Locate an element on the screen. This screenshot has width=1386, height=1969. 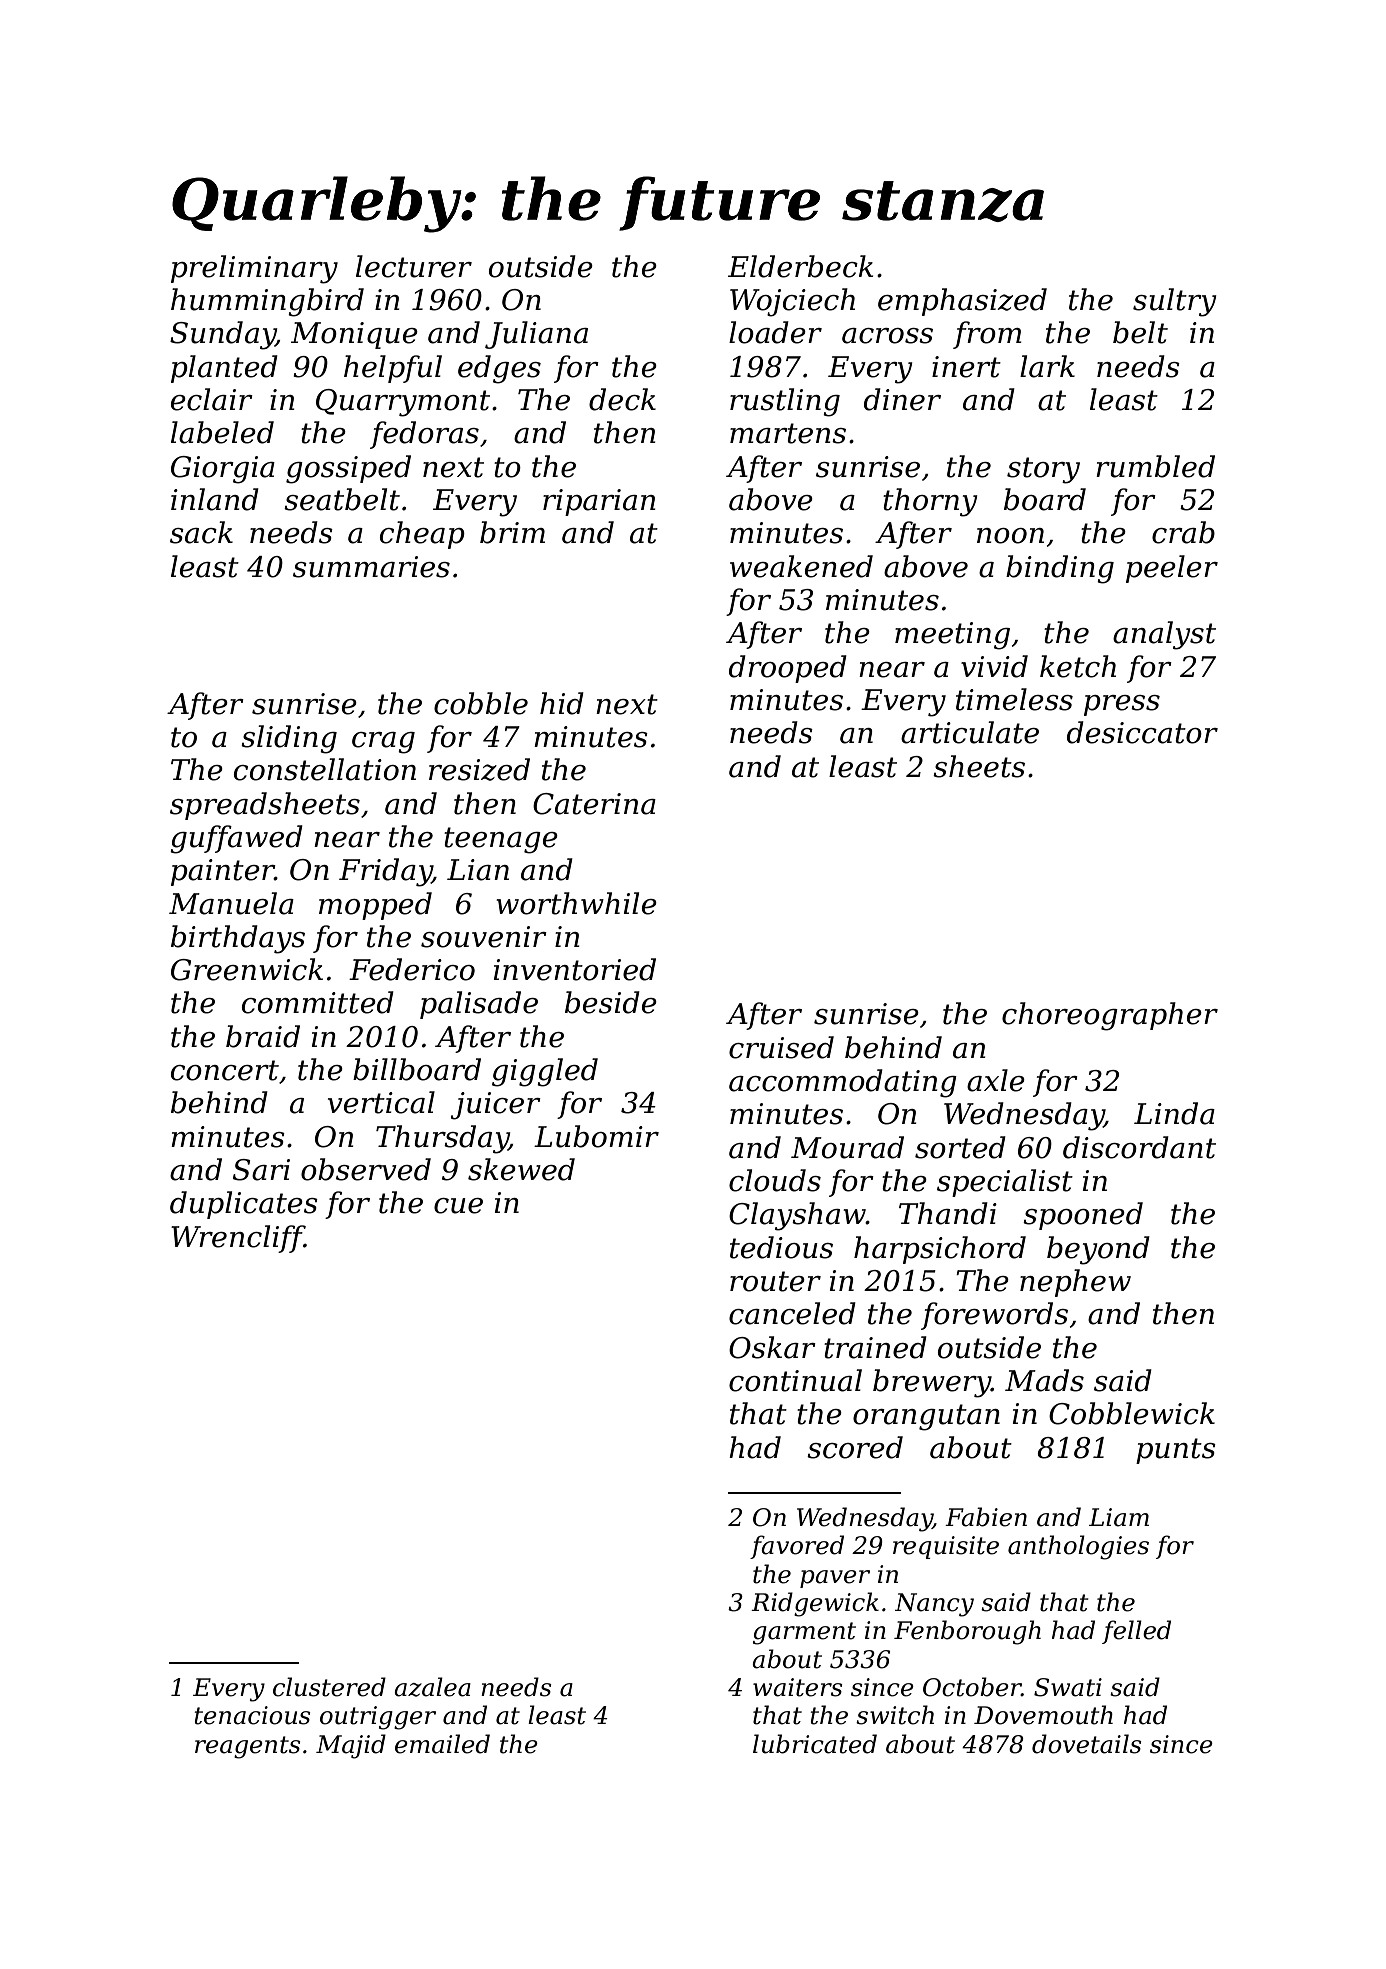
clustered is located at coordinates (329, 1687).
